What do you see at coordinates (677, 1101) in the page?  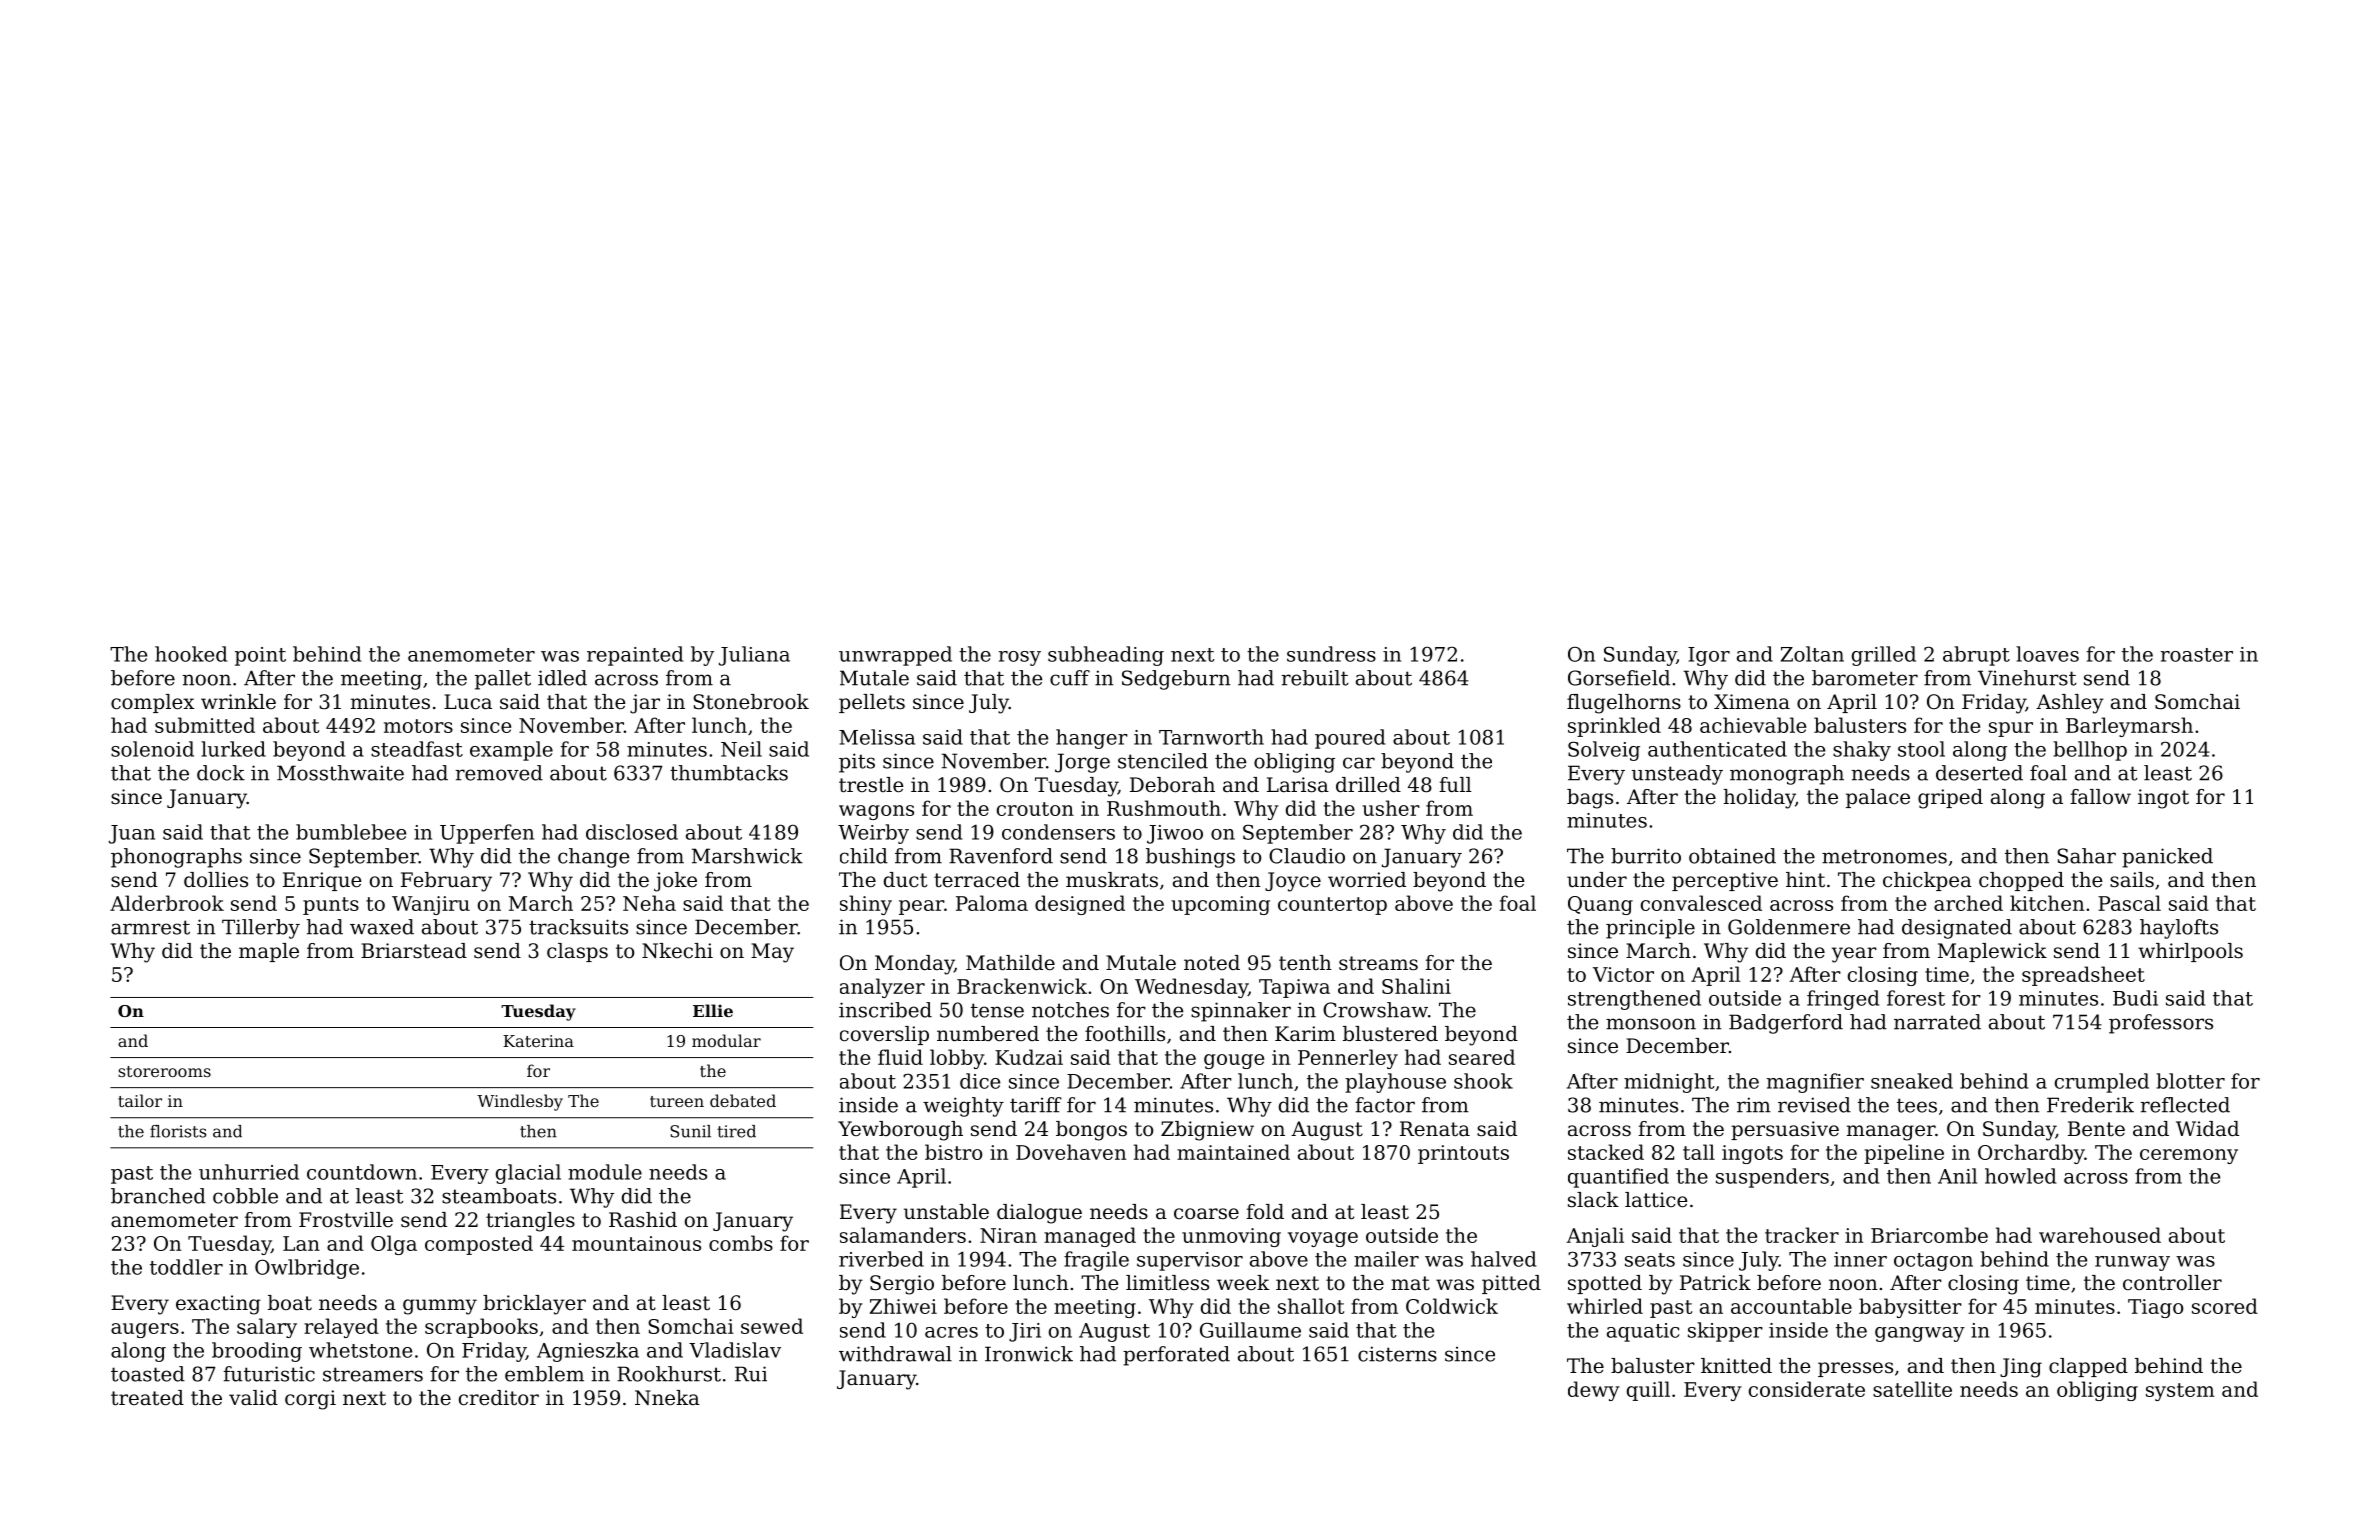 I see `tureen` at bounding box center [677, 1101].
